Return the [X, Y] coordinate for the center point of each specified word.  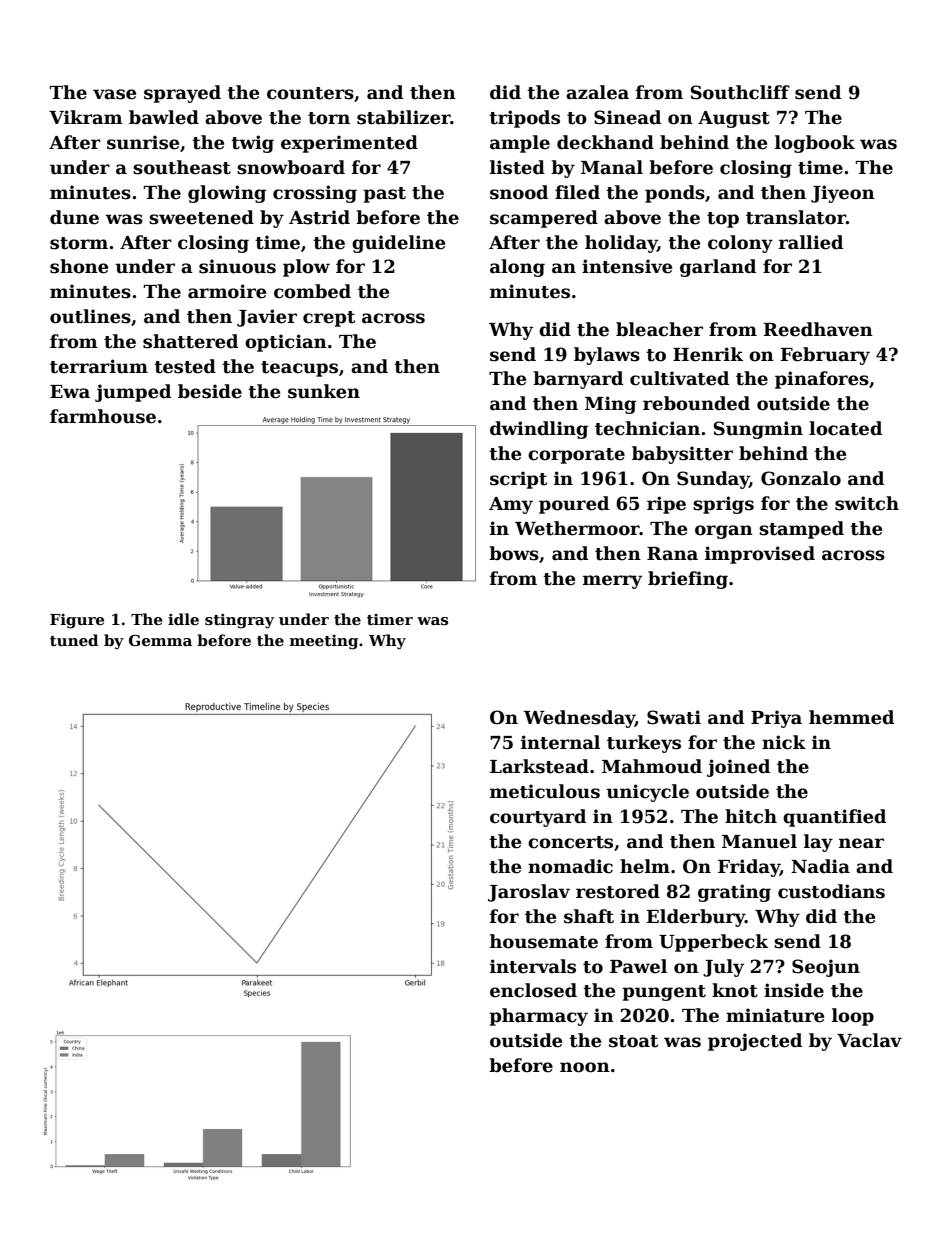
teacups [299, 369]
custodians [831, 891]
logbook [815, 144]
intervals [533, 966]
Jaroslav [529, 893]
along [517, 268]
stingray [239, 621]
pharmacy [538, 1017]
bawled [164, 117]
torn [329, 118]
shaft [589, 916]
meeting [324, 642]
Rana [672, 554]
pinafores [822, 380]
